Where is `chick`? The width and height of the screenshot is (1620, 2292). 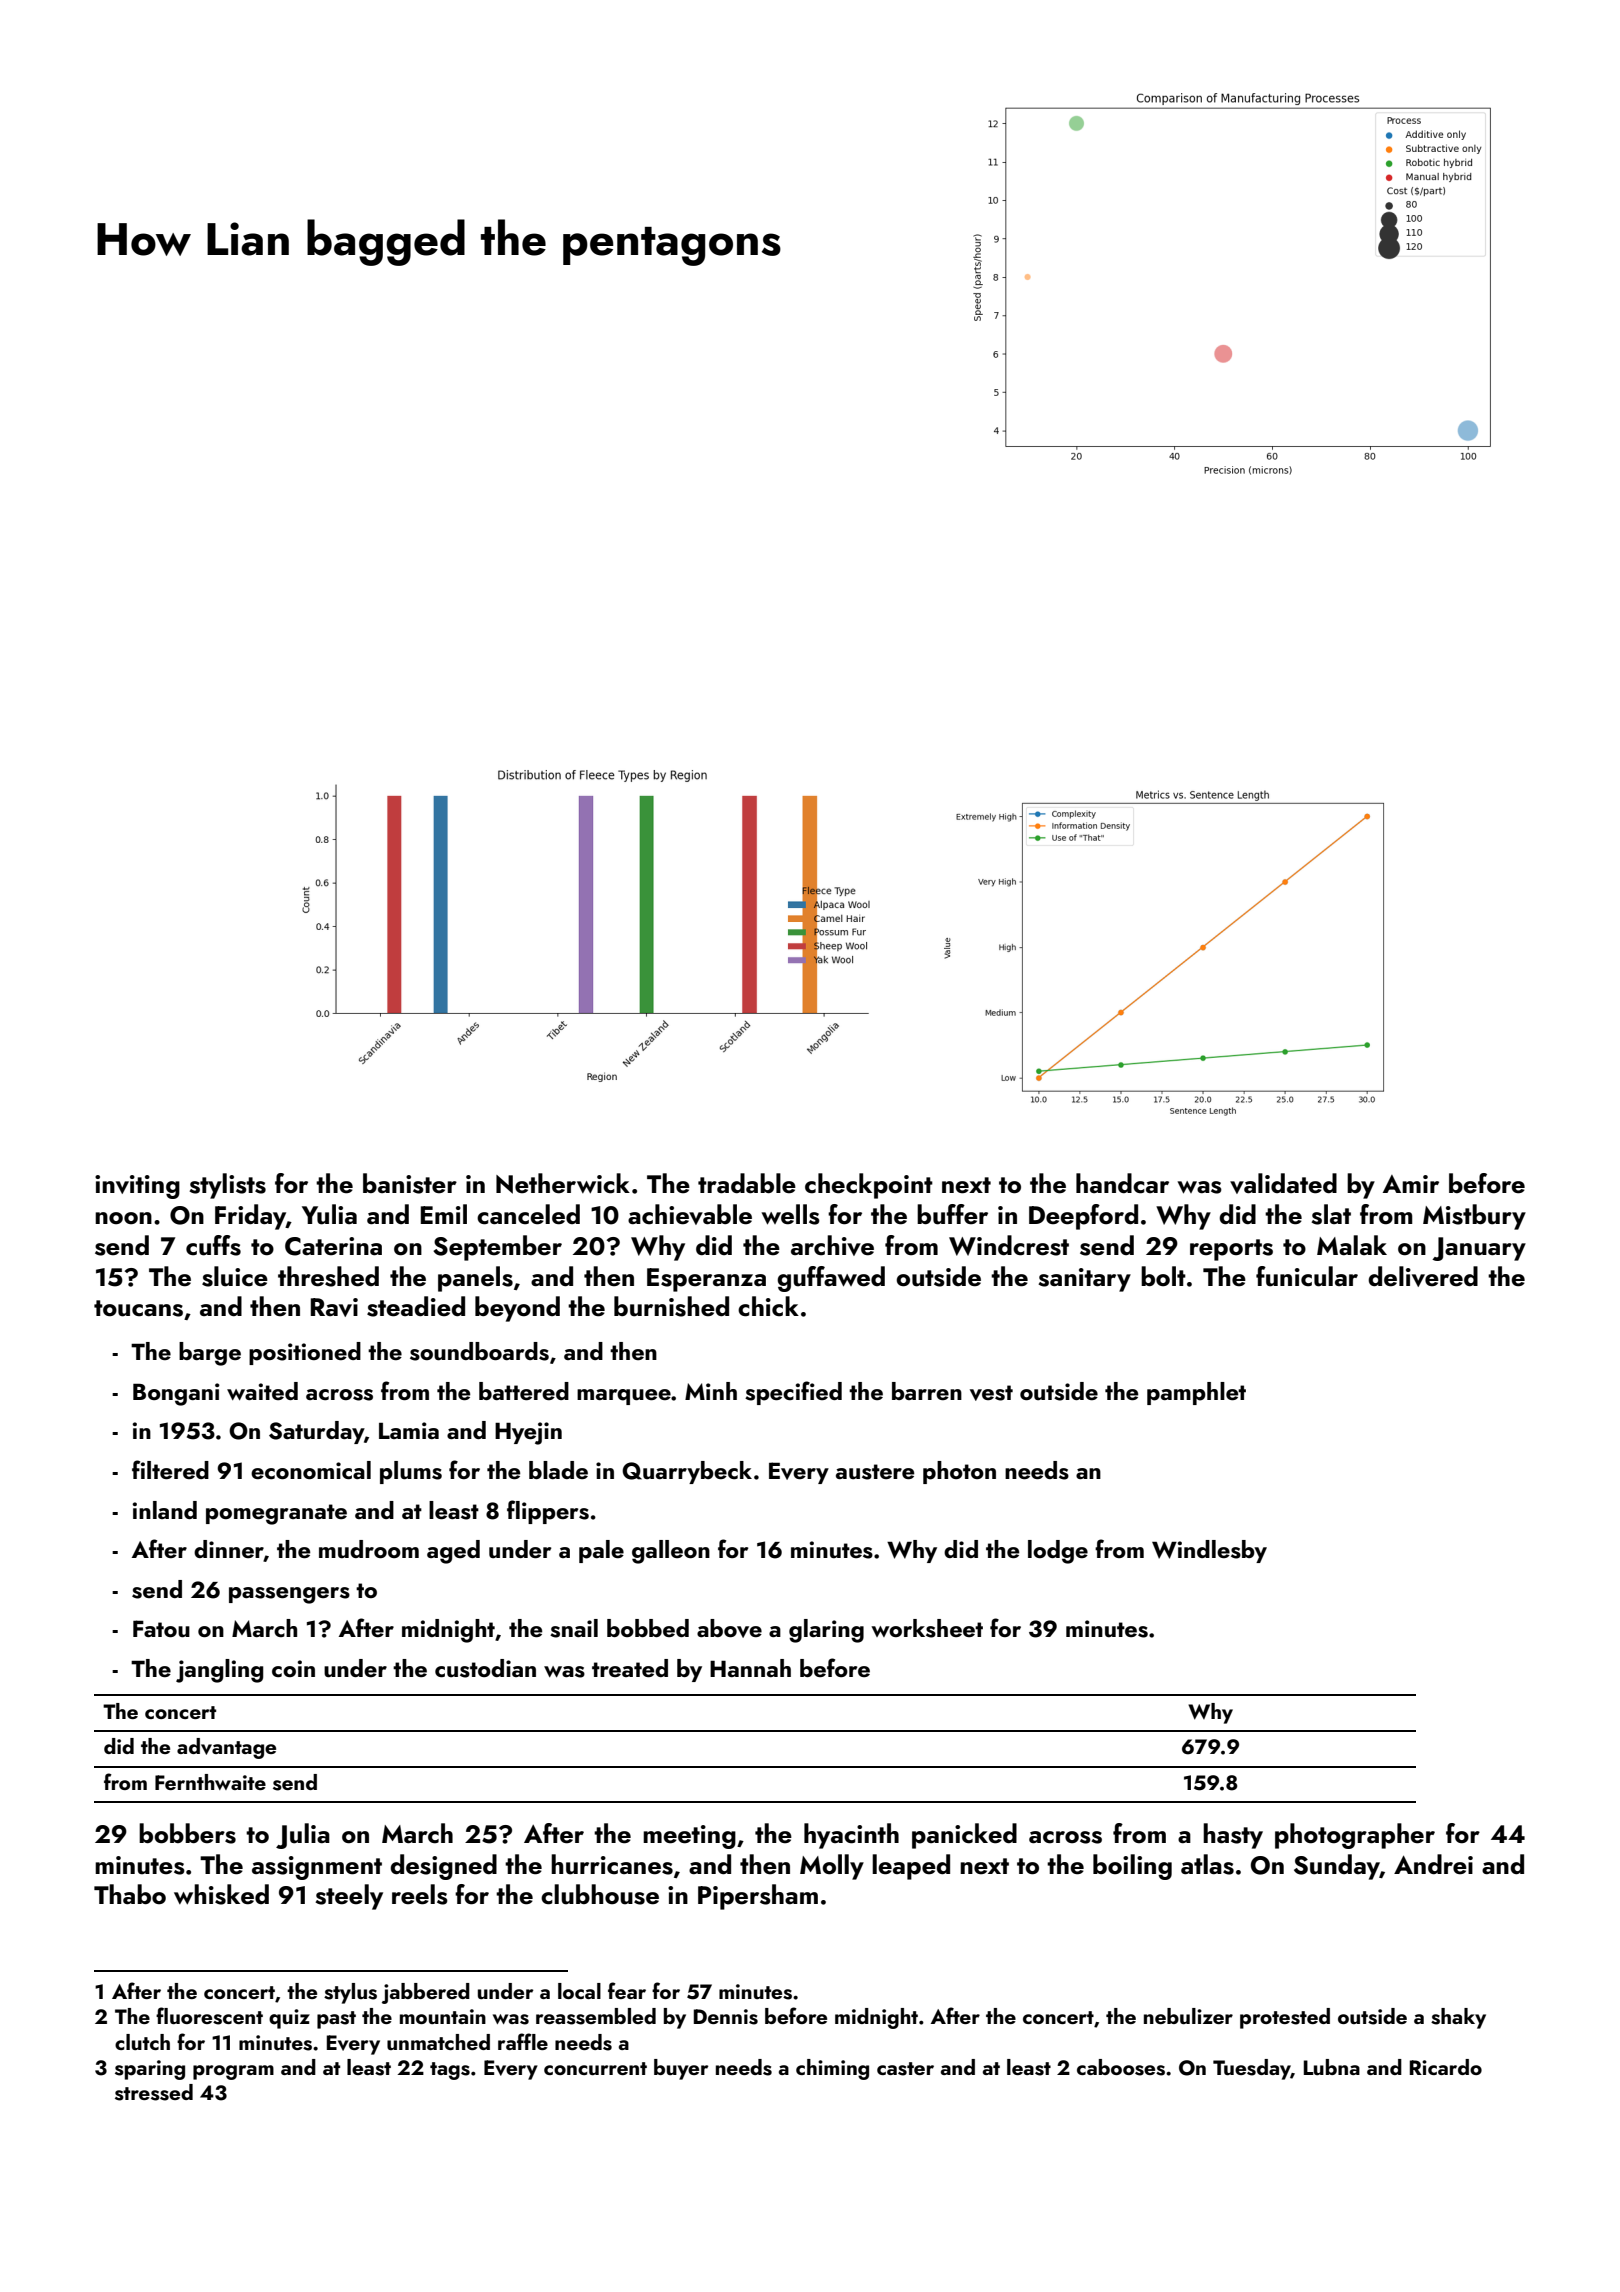 chick is located at coordinates (768, 1306).
